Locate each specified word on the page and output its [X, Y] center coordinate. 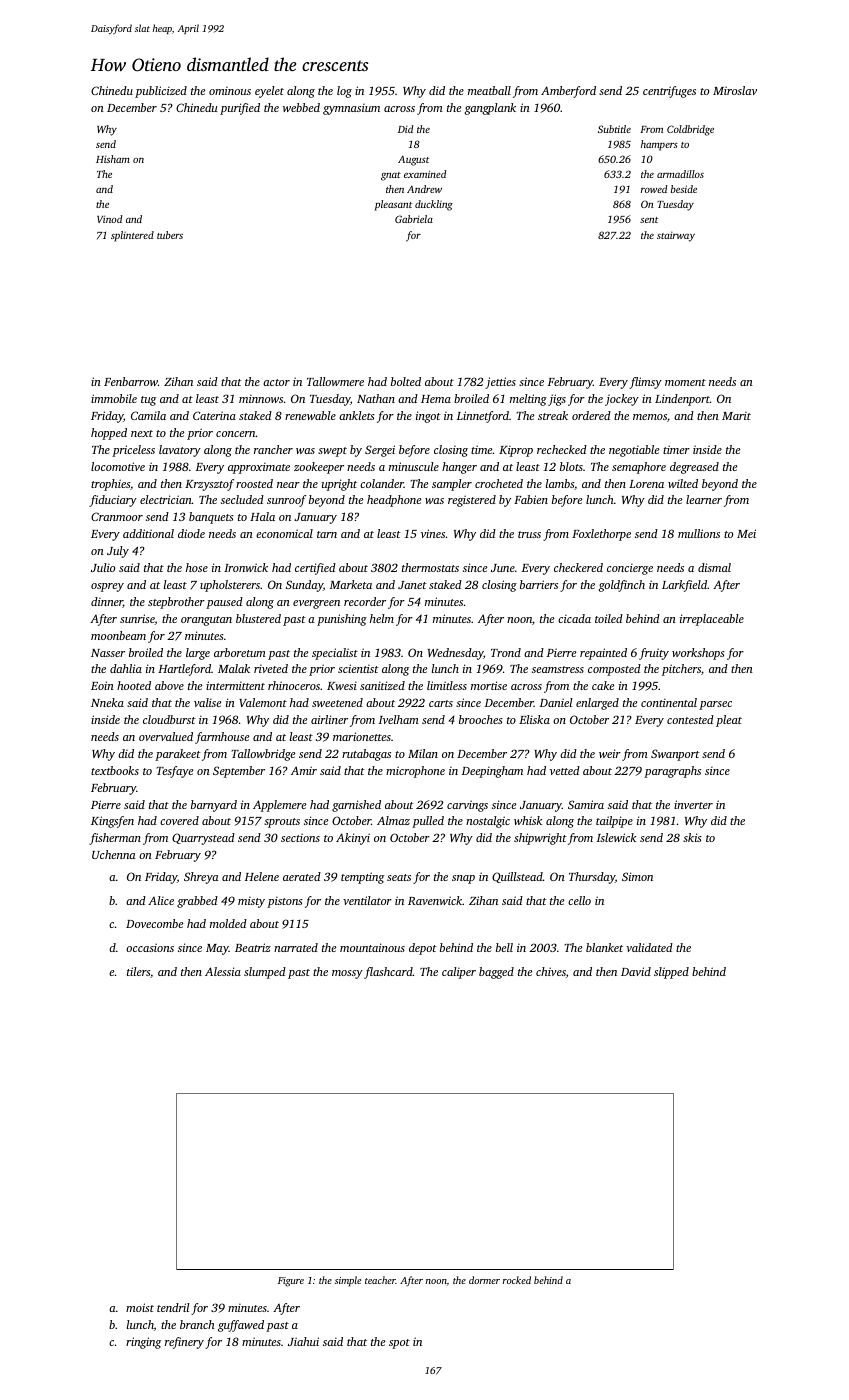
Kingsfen [112, 822]
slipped [671, 973]
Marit [736, 416]
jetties [500, 383]
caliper [459, 973]
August [413, 161]
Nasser [108, 653]
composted [614, 670]
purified [240, 109]
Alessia [223, 971]
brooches [481, 719]
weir [610, 753]
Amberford [568, 92]
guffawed [241, 1326]
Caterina [214, 415]
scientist [358, 668]
